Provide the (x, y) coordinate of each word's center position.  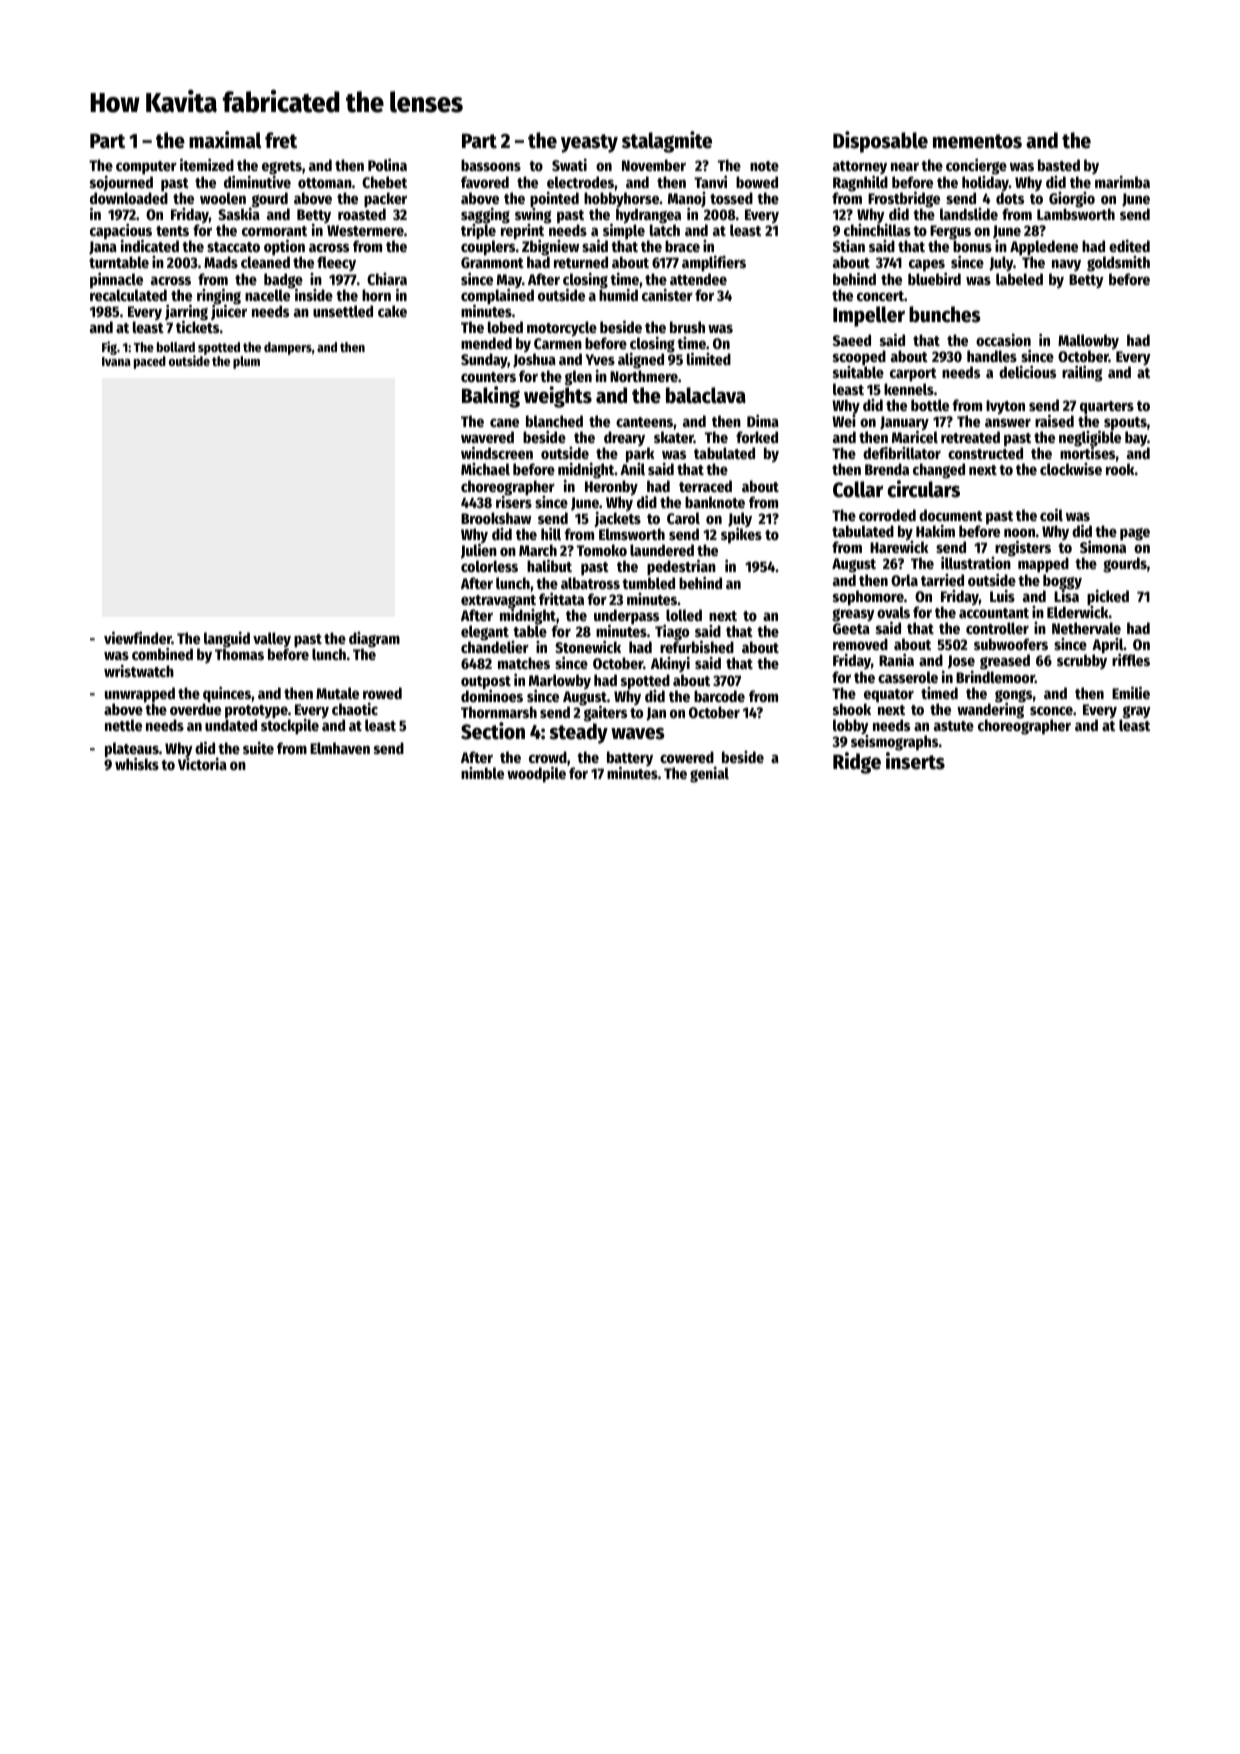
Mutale (337, 693)
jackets (617, 519)
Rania (896, 659)
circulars (923, 489)
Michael (485, 469)
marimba (1122, 182)
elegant (485, 633)
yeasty (589, 143)
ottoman (325, 183)
